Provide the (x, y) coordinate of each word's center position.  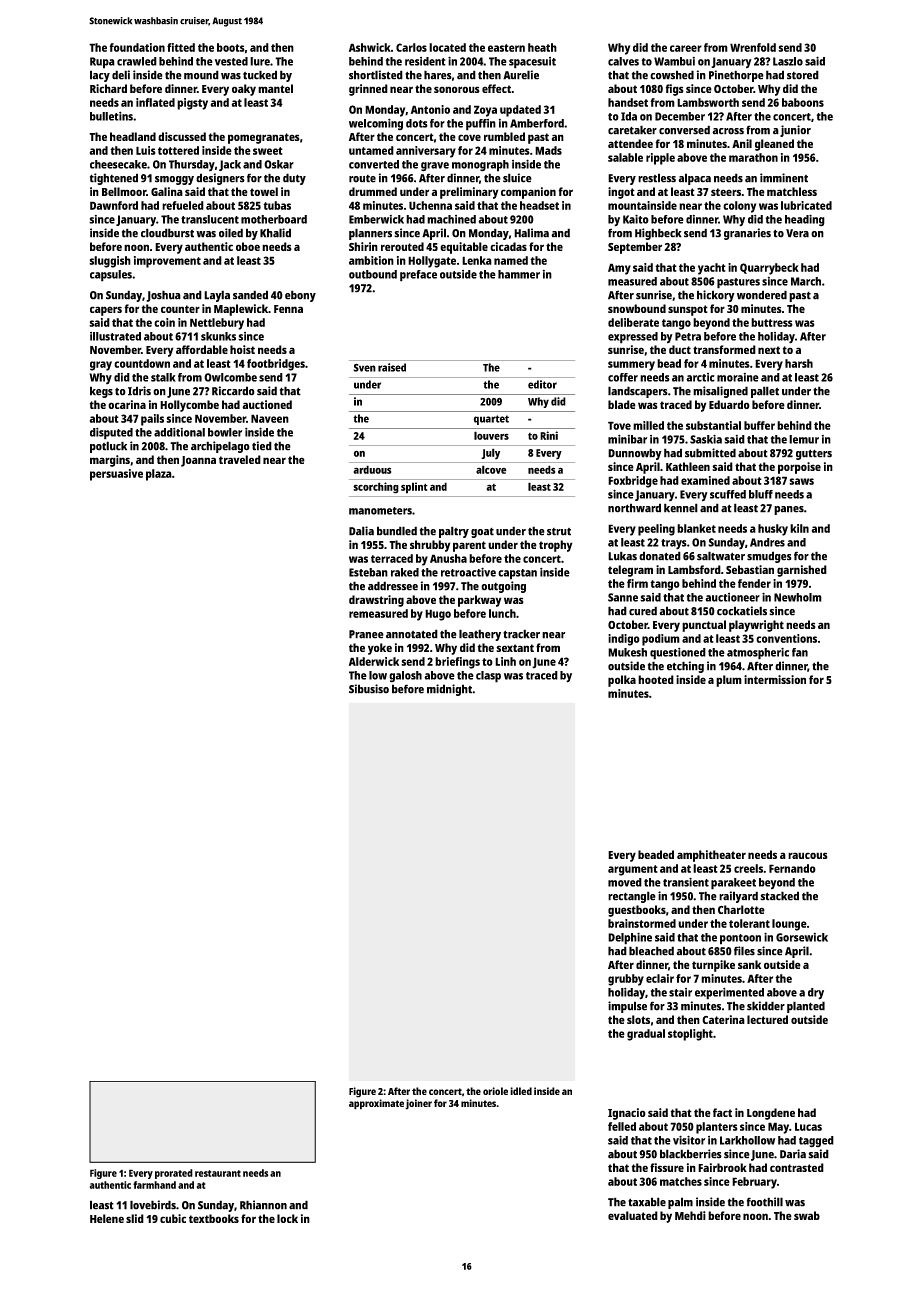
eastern (506, 48)
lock (287, 1218)
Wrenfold (753, 47)
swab (807, 1215)
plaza (159, 475)
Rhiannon (263, 1205)
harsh (799, 363)
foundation (137, 47)
